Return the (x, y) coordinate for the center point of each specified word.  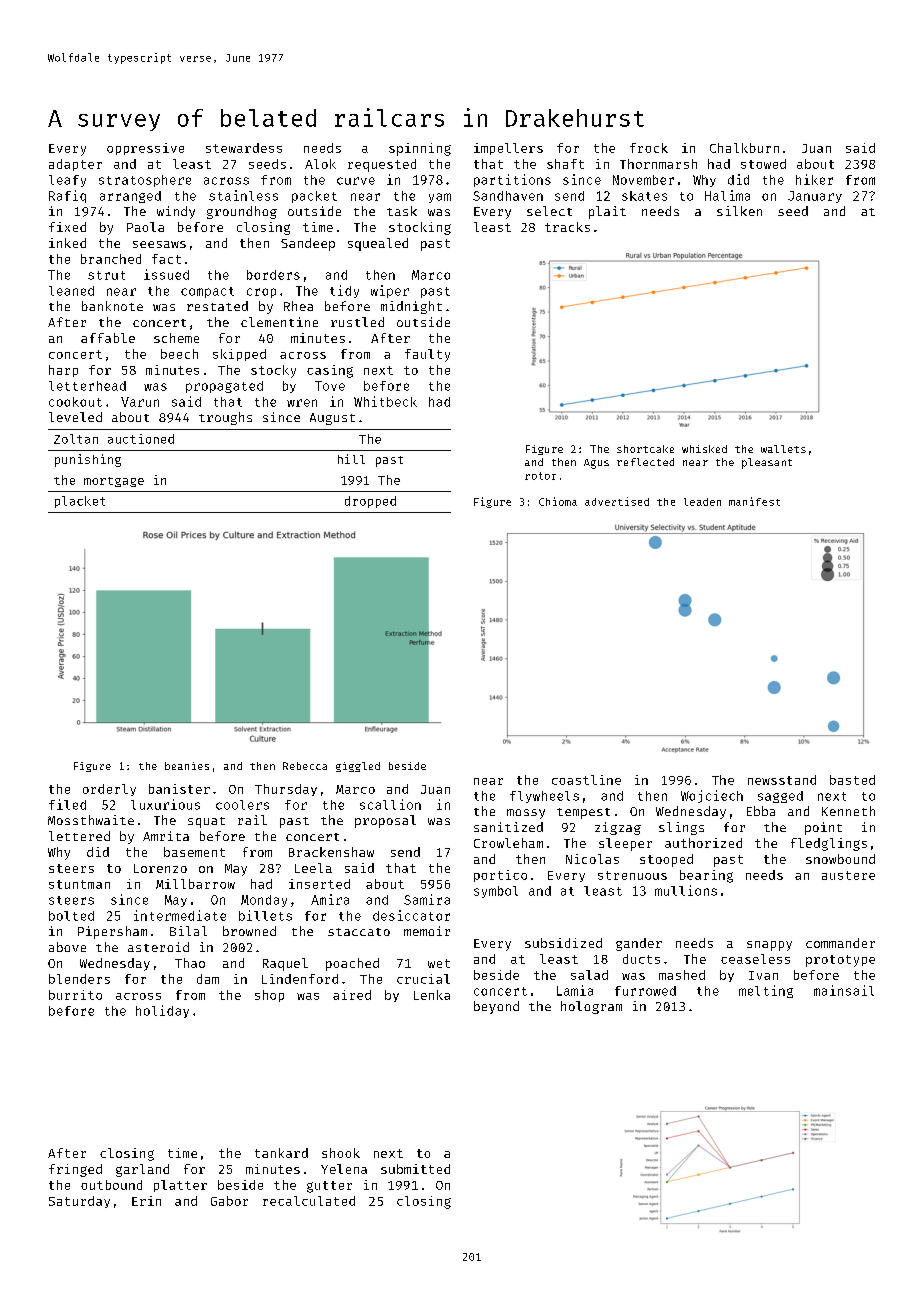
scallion (390, 804)
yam (440, 198)
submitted (415, 1169)
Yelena (344, 1169)
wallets (783, 449)
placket (80, 502)
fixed (67, 227)
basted (852, 780)
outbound (111, 1185)
